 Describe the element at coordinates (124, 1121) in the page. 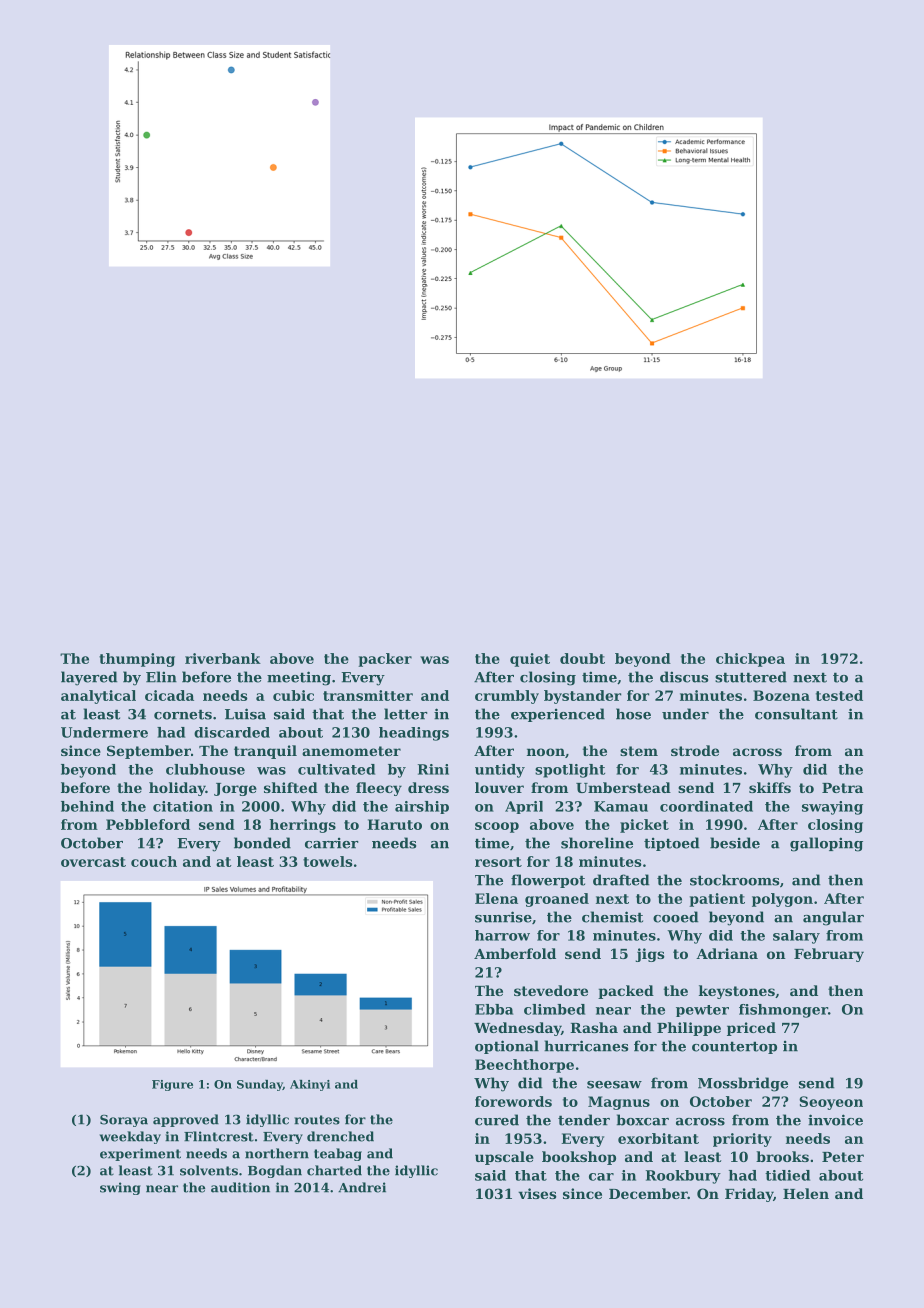

I see `Soraya` at that location.
